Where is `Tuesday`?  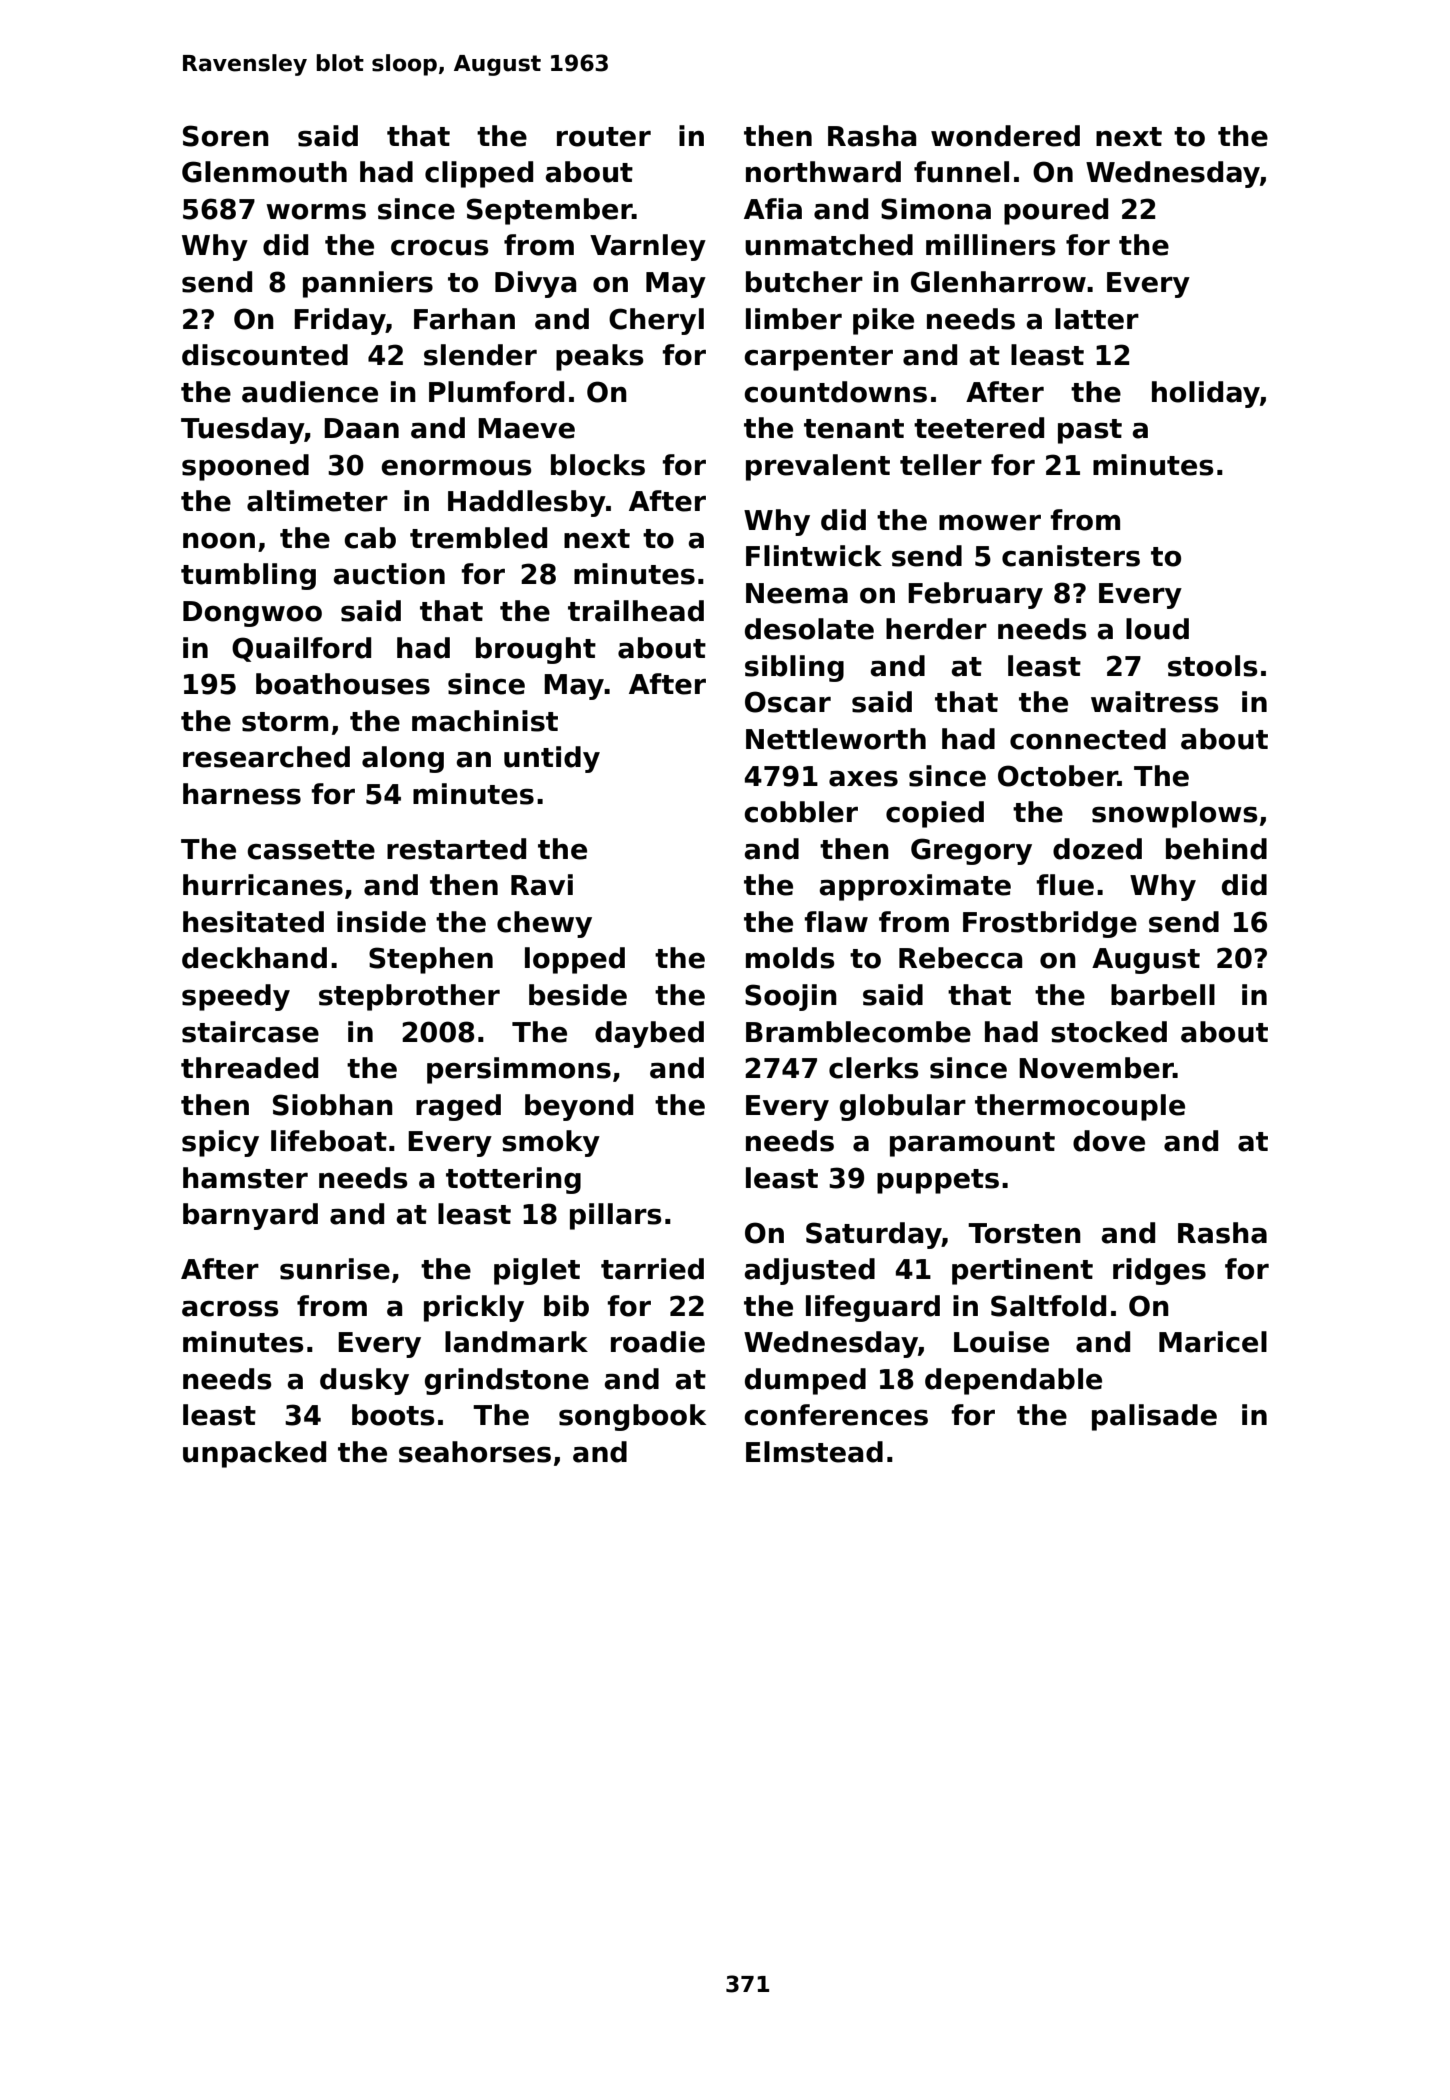 Tuesday is located at coordinates (242, 430).
